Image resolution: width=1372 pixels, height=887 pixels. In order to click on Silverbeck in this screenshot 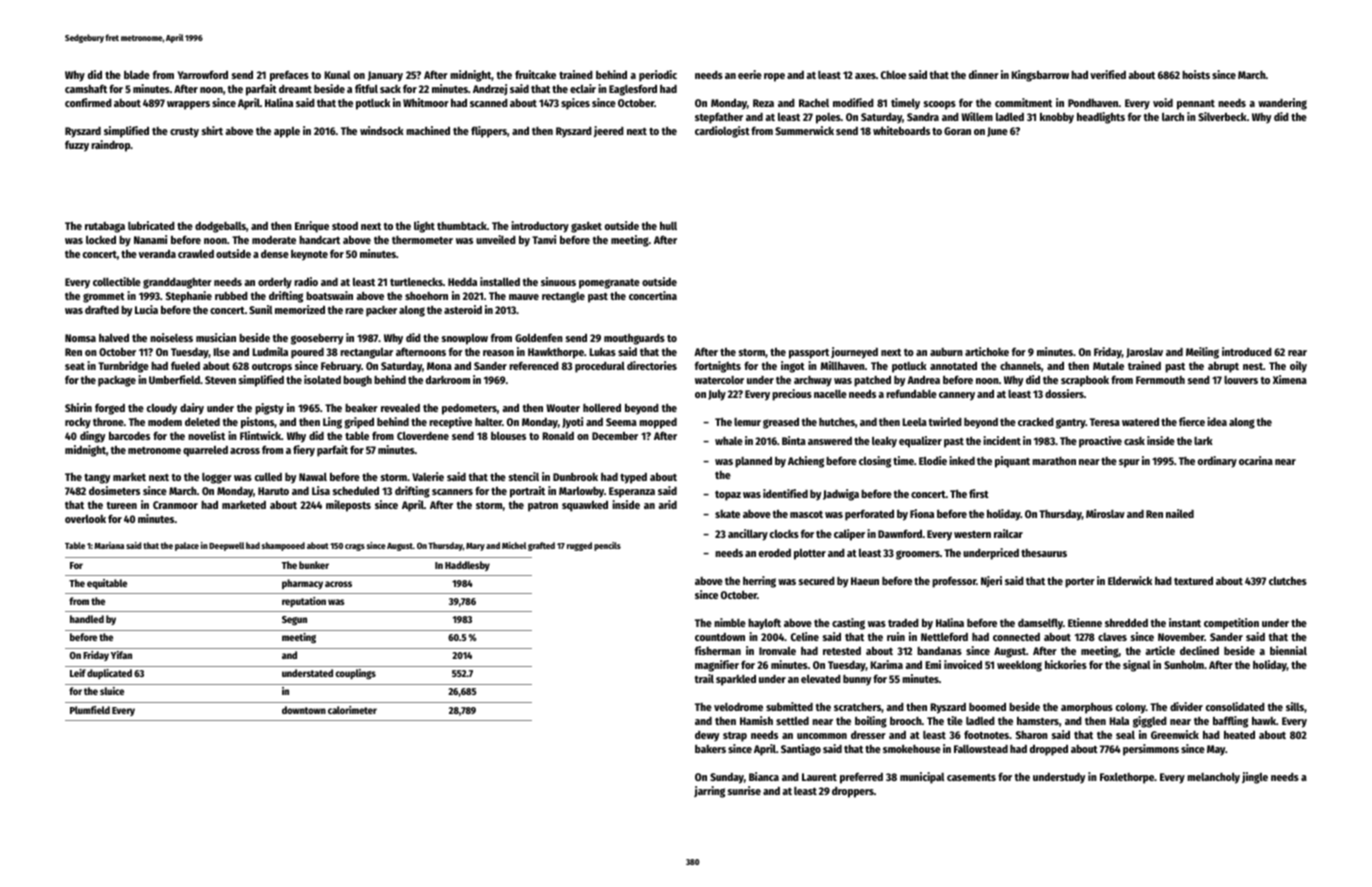, I will do `click(1222, 116)`.
